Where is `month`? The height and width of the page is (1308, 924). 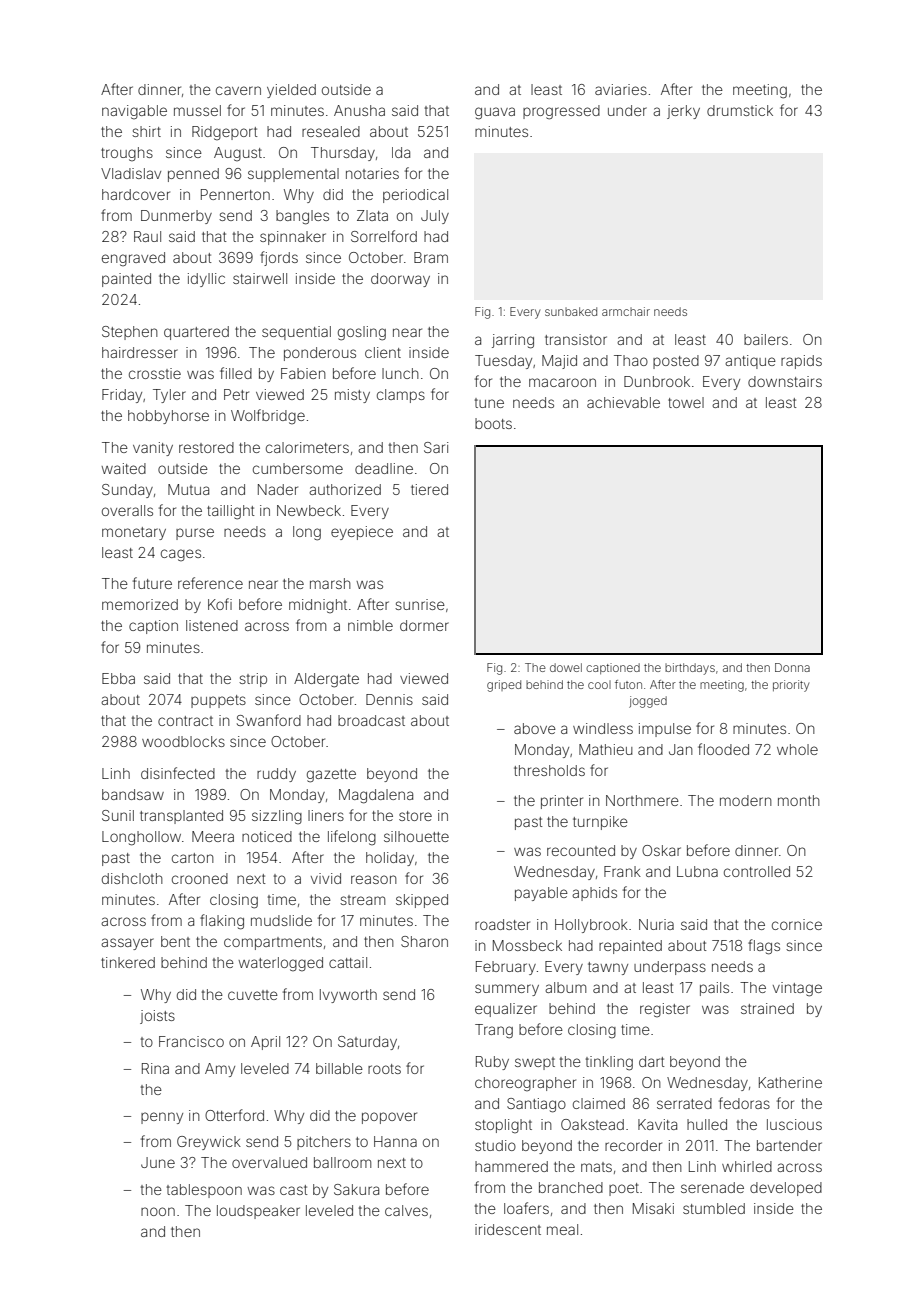
month is located at coordinates (799, 800).
